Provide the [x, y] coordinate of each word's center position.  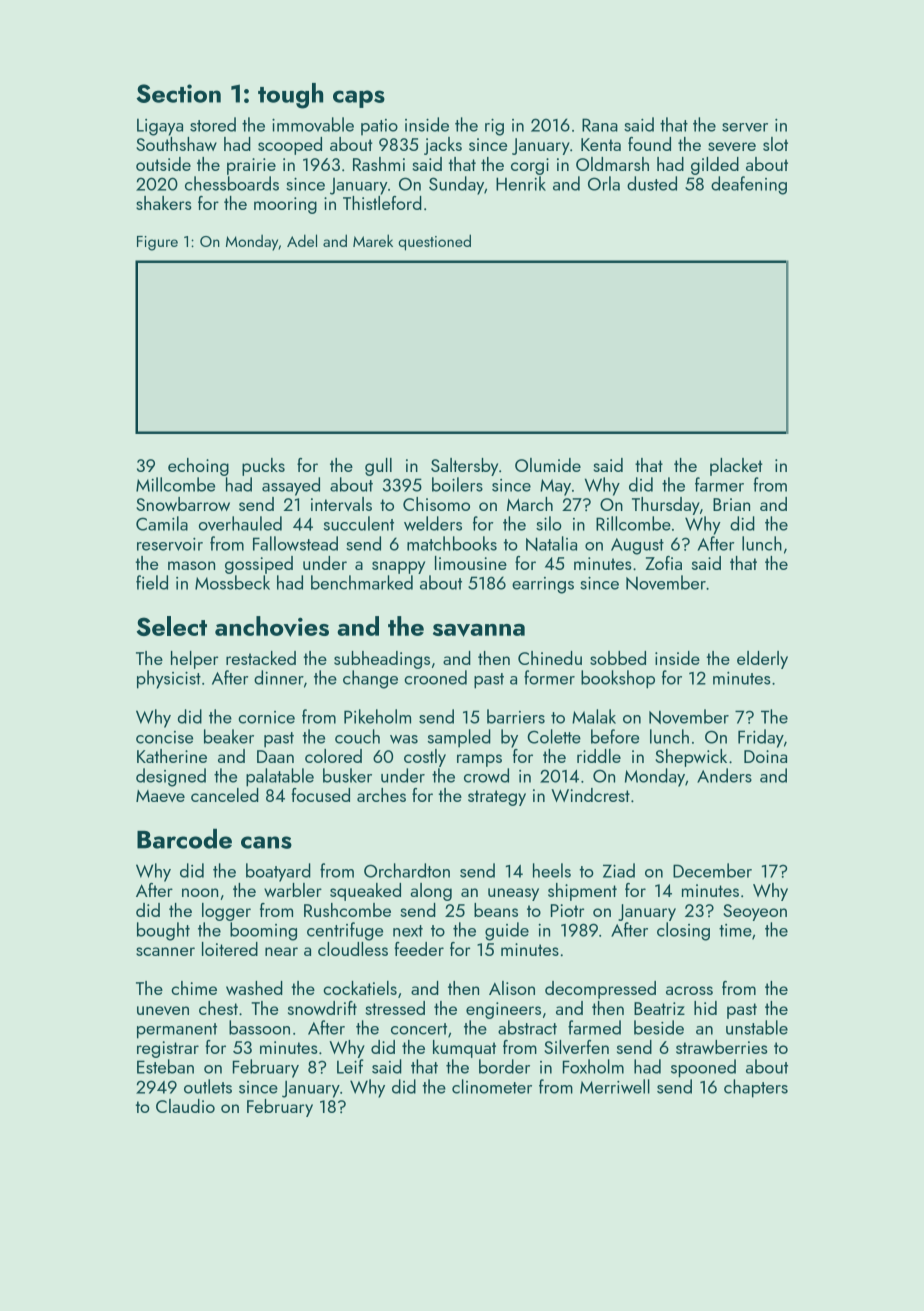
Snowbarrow [183, 504]
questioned [434, 242]
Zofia [663, 563]
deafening [749, 185]
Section [178, 93]
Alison [512, 988]
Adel [302, 240]
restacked [261, 658]
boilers [457, 484]
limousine [471, 563]
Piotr [567, 910]
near [281, 951]
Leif [350, 1066]
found [649, 144]
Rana [600, 125]
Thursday [666, 506]
